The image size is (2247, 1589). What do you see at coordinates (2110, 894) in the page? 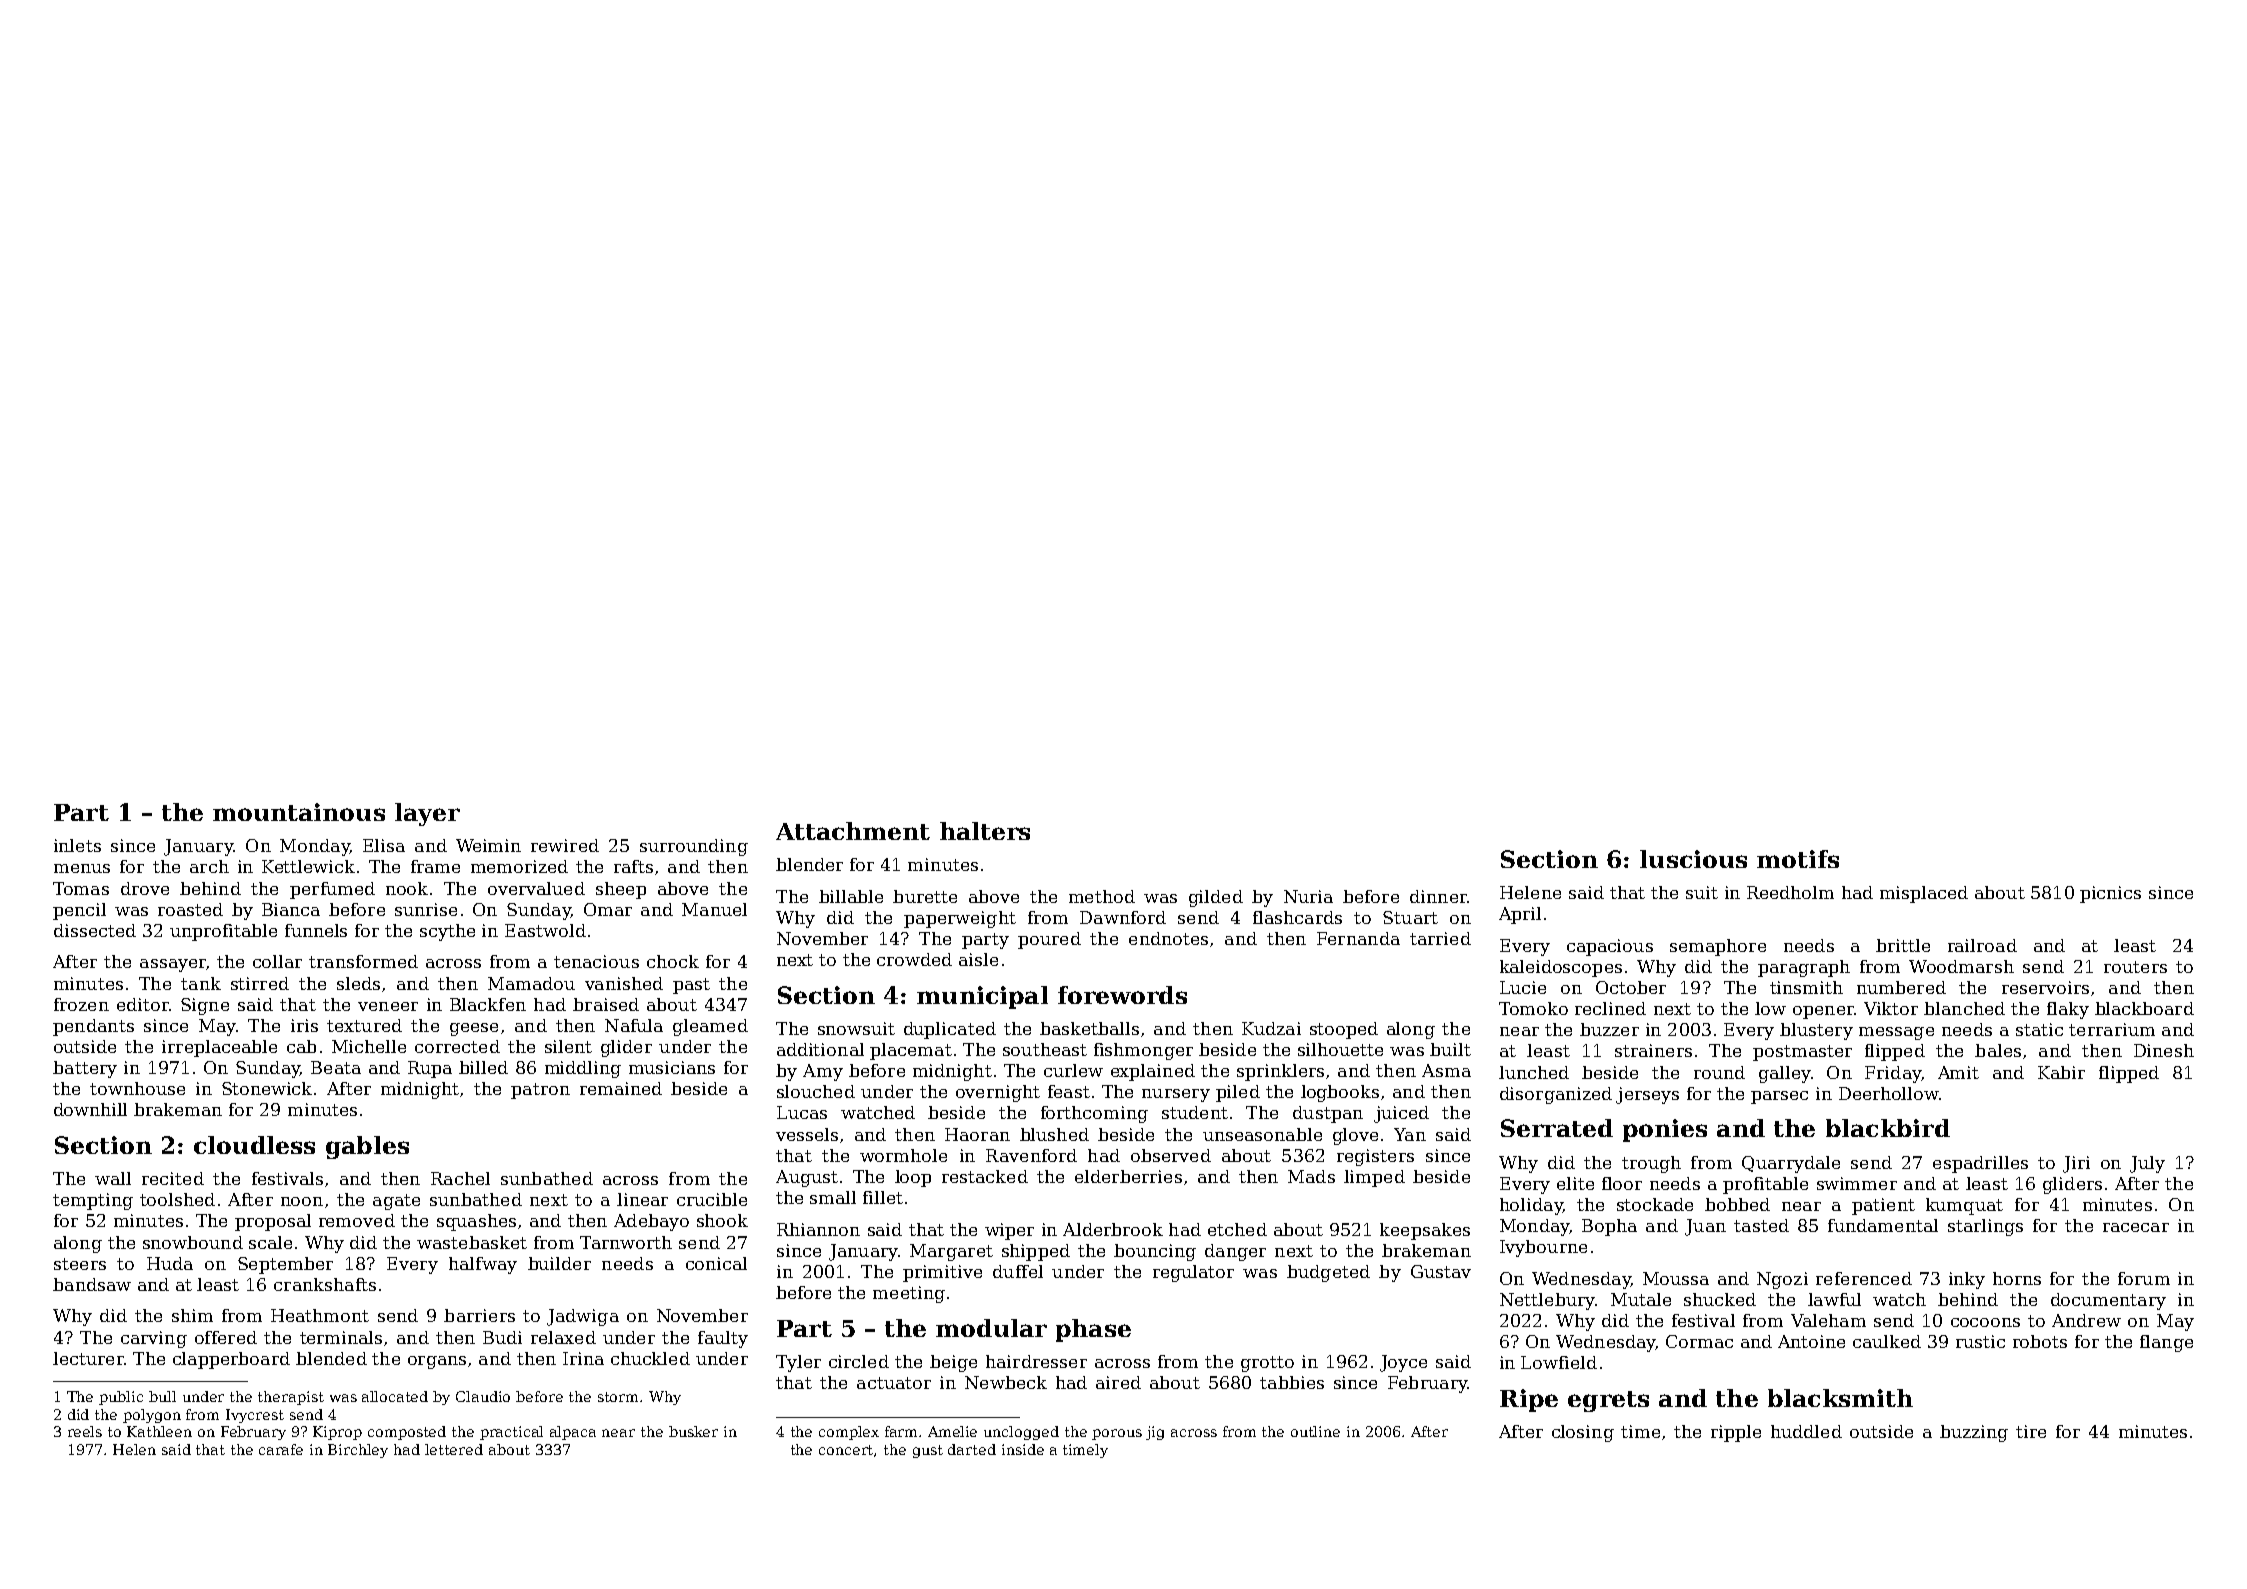
I see `picnics` at bounding box center [2110, 894].
